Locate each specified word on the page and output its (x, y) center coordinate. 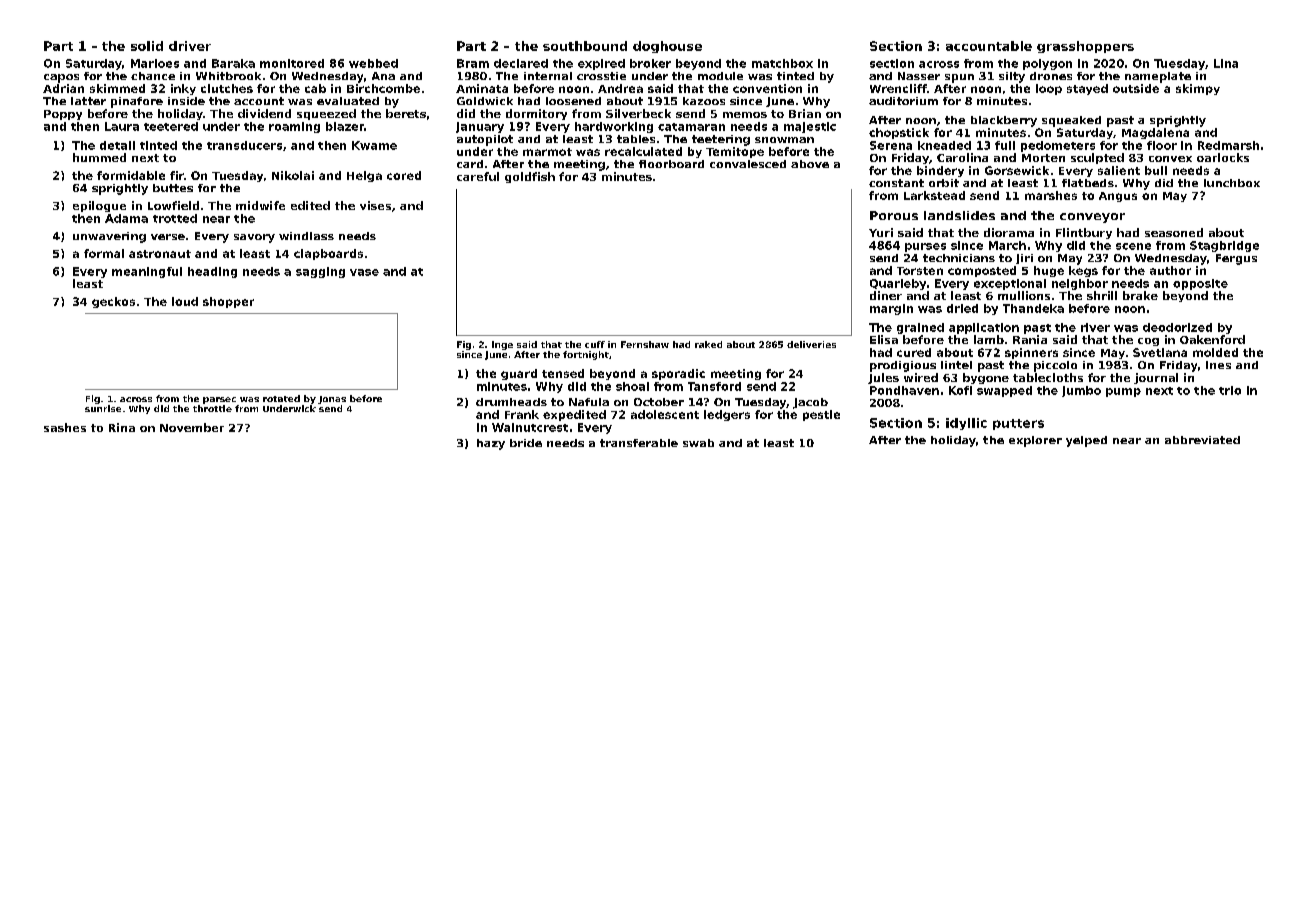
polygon (1047, 64)
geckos (113, 302)
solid (147, 46)
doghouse (667, 47)
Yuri (881, 232)
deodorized (1177, 327)
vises (375, 205)
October (659, 402)
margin (891, 309)
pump (1123, 392)
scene (1133, 246)
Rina (122, 427)
